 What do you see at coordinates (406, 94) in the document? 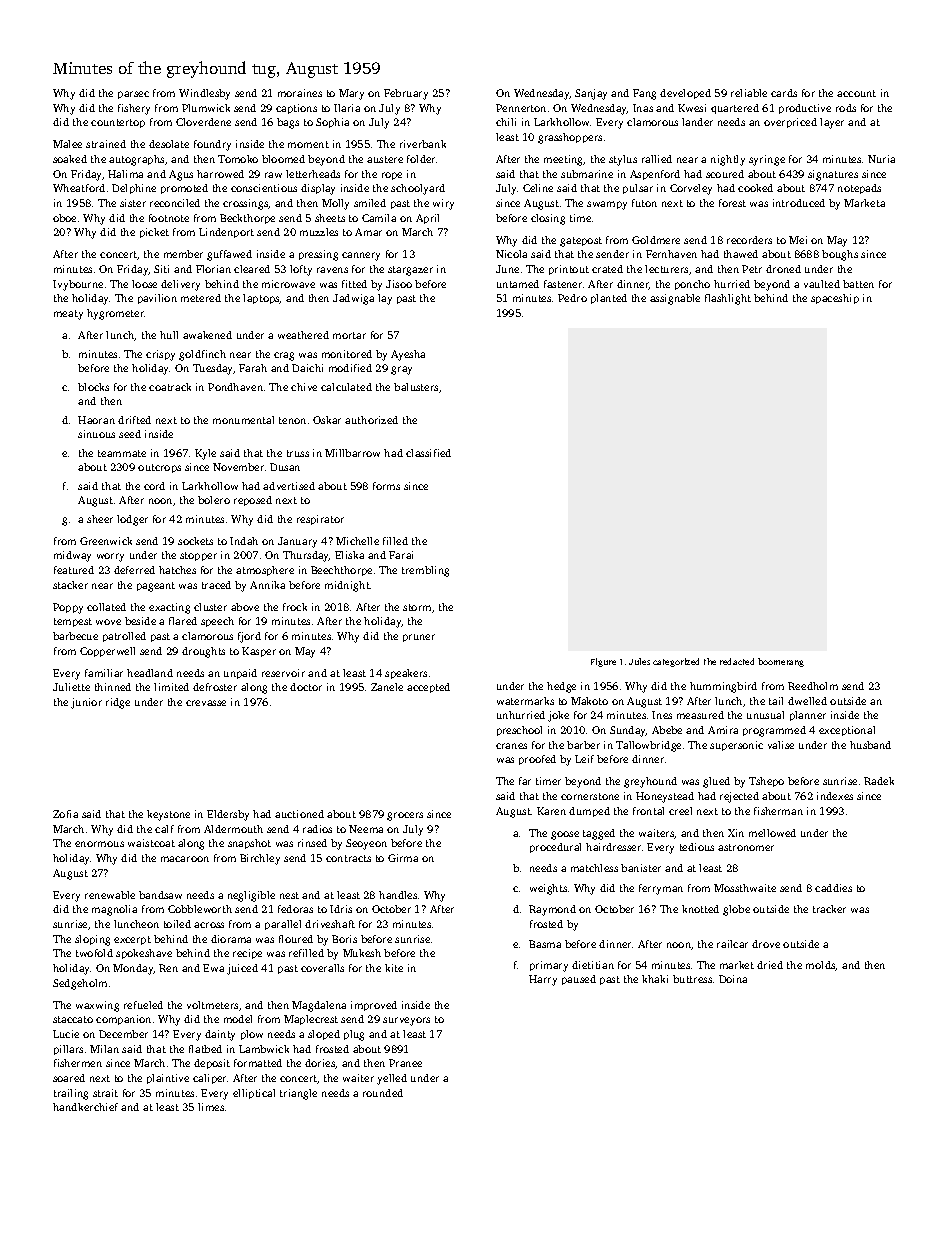
I see `February` at bounding box center [406, 94].
